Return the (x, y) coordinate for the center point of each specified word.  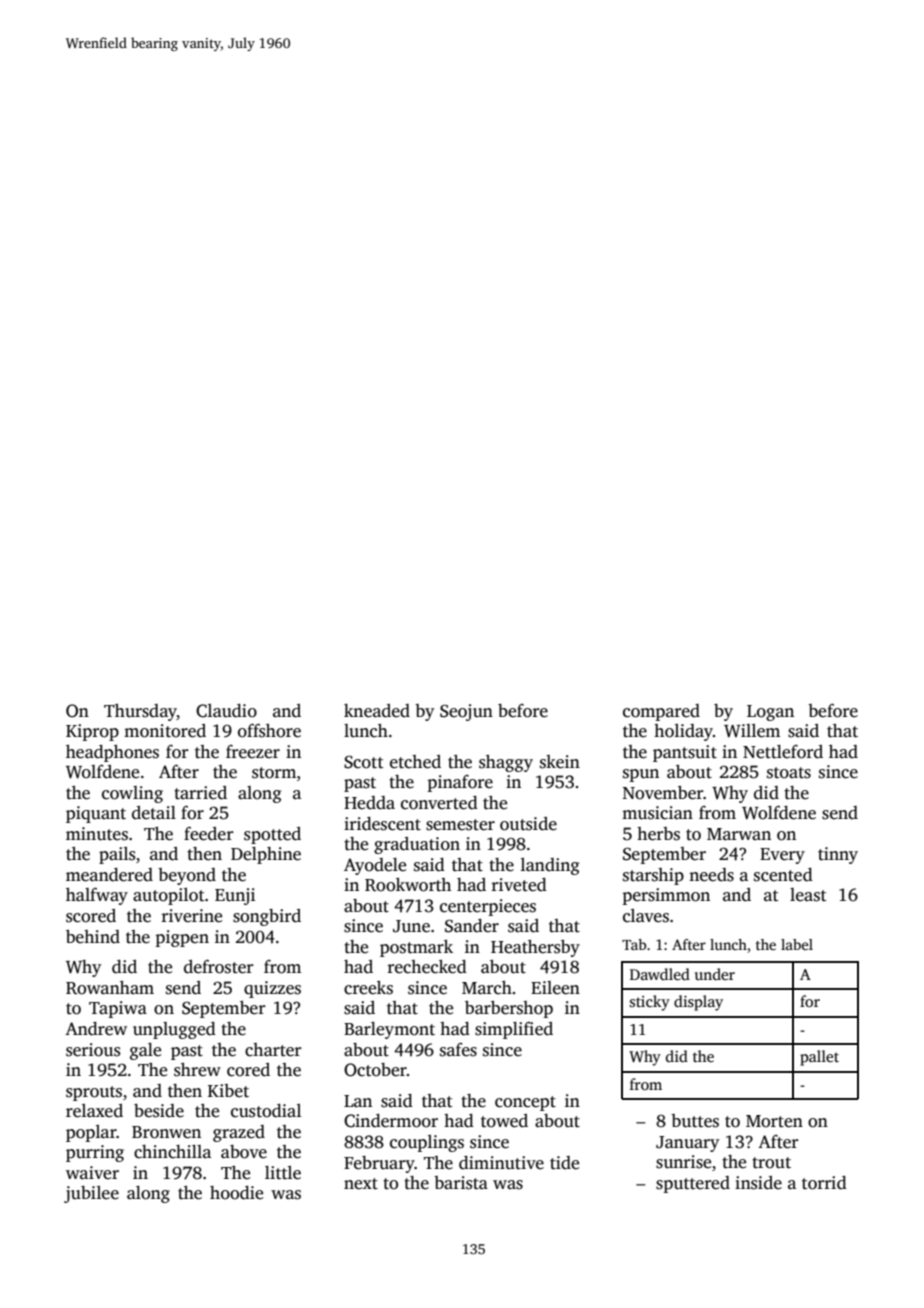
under (715, 974)
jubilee (91, 1194)
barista (461, 1183)
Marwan (739, 834)
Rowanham (110, 988)
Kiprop (92, 732)
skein (560, 762)
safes (458, 1050)
